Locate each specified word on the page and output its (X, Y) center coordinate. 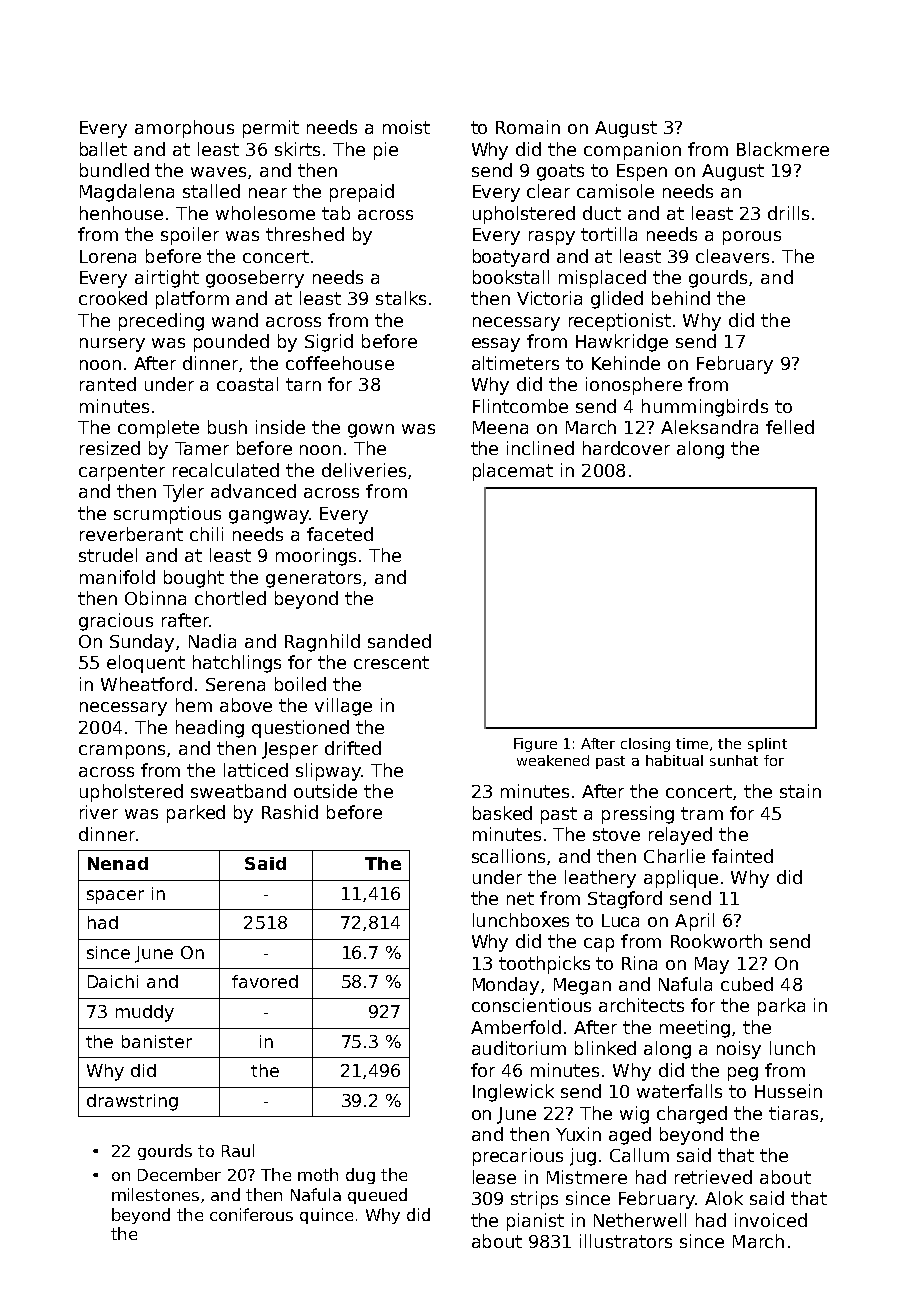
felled (790, 427)
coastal (247, 384)
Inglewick (513, 1093)
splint (767, 745)
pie (386, 151)
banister (157, 1041)
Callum (639, 1155)
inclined (540, 448)
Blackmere (783, 149)
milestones (155, 1194)
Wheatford (146, 684)
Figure (535, 745)
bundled (114, 170)
